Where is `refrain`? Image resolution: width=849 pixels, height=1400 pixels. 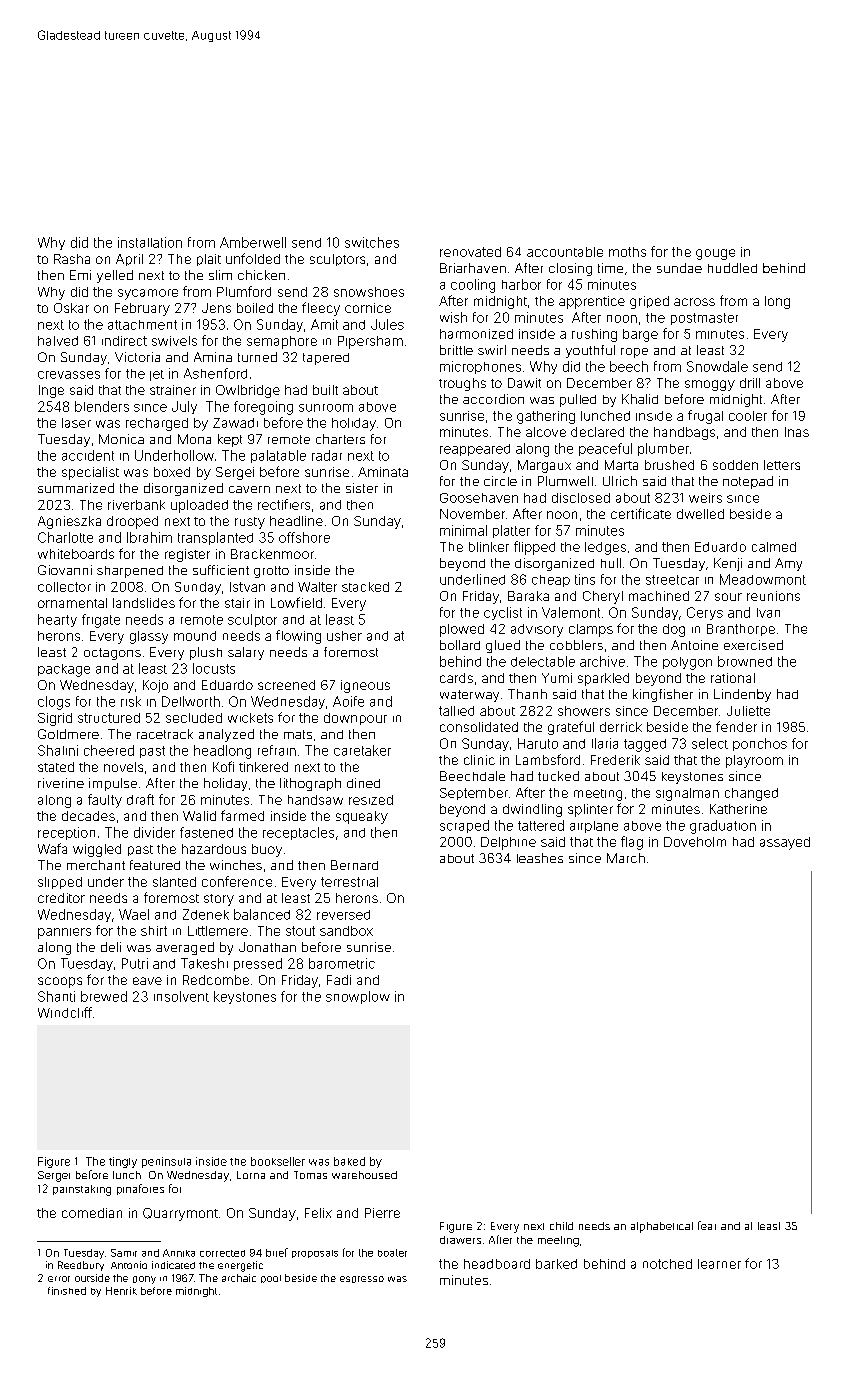
refrain is located at coordinates (277, 750).
